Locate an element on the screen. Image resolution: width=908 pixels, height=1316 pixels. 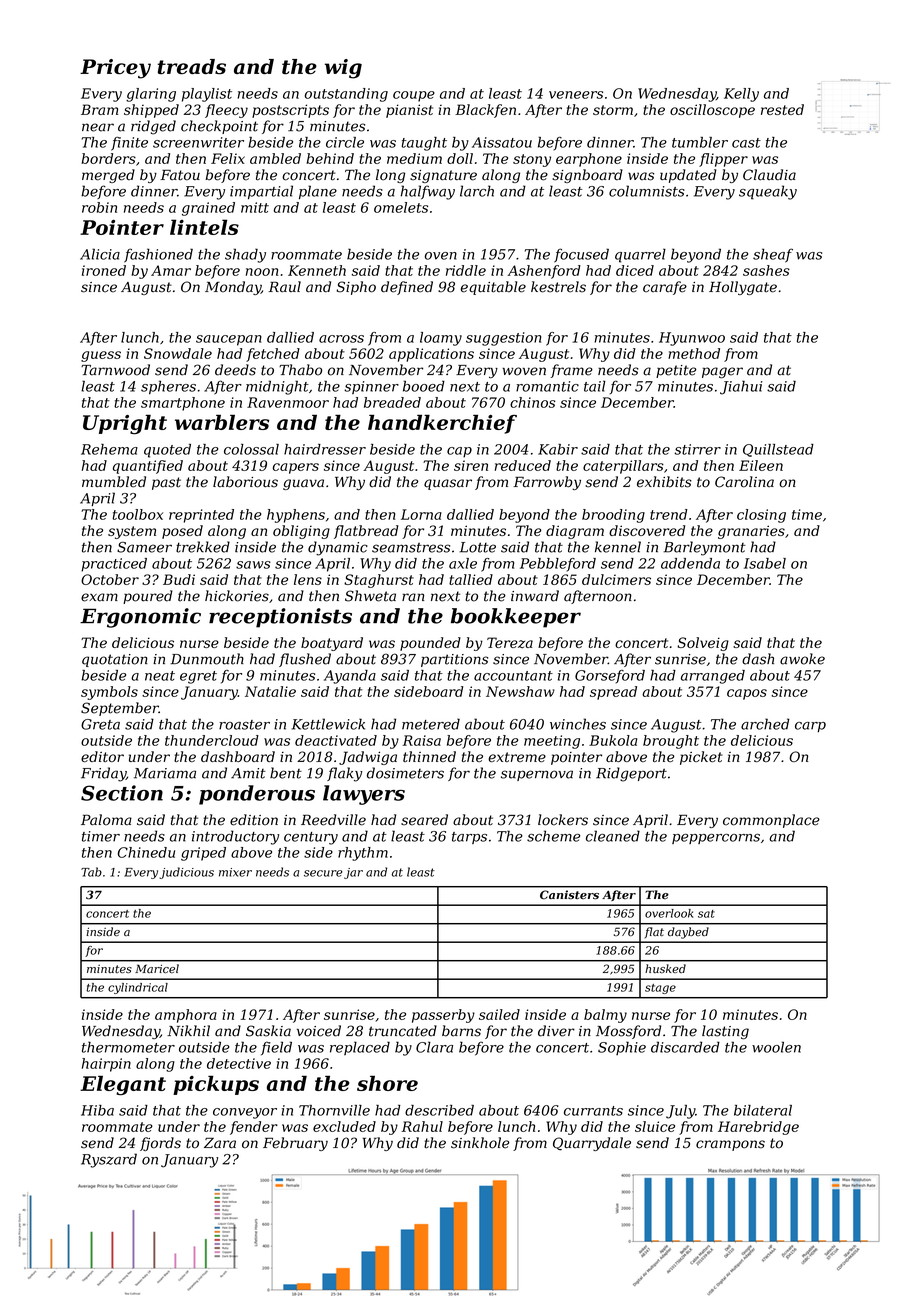
tarps is located at coordinates (469, 838).
